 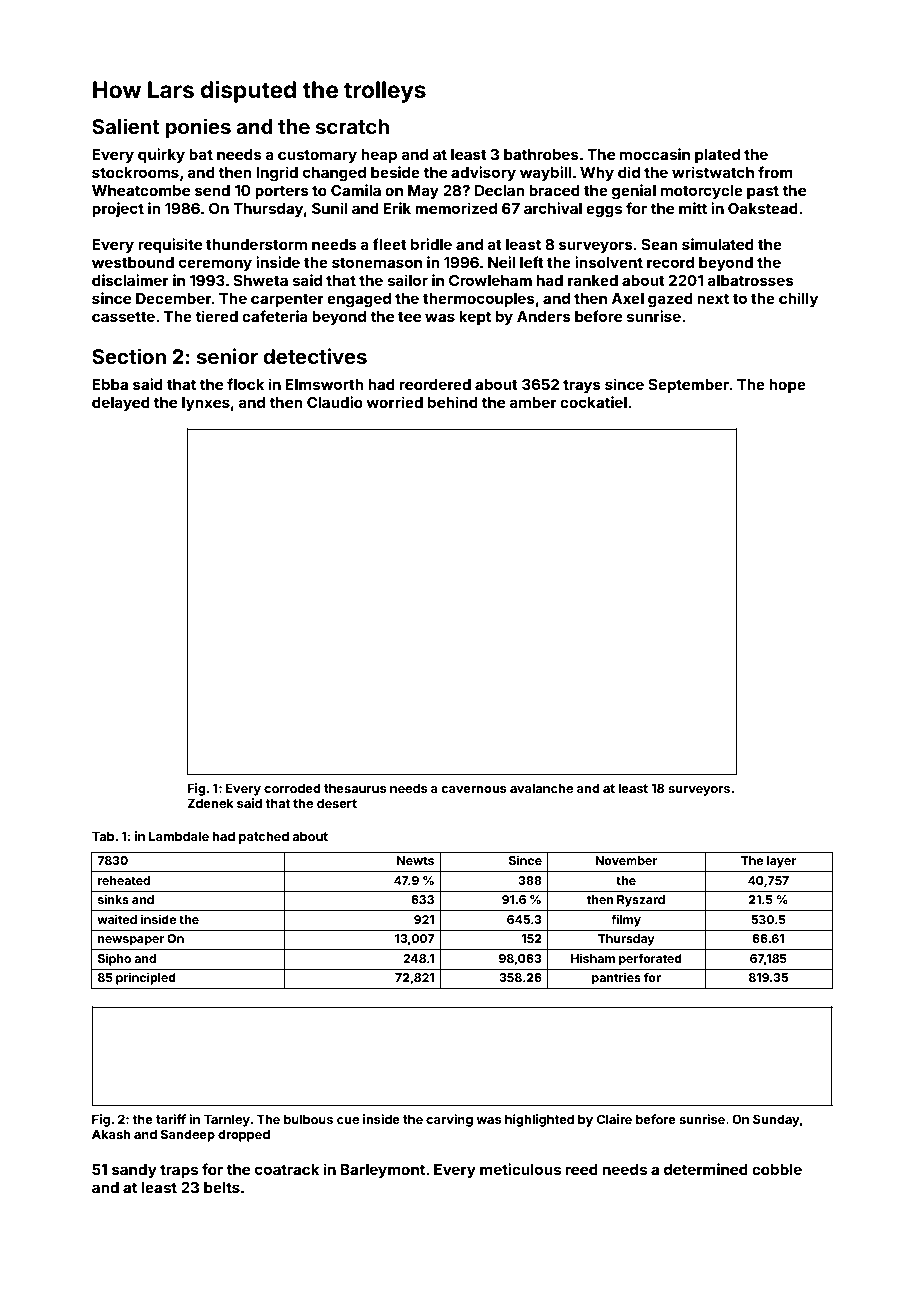 What do you see at coordinates (670, 262) in the screenshot?
I see `record` at bounding box center [670, 262].
